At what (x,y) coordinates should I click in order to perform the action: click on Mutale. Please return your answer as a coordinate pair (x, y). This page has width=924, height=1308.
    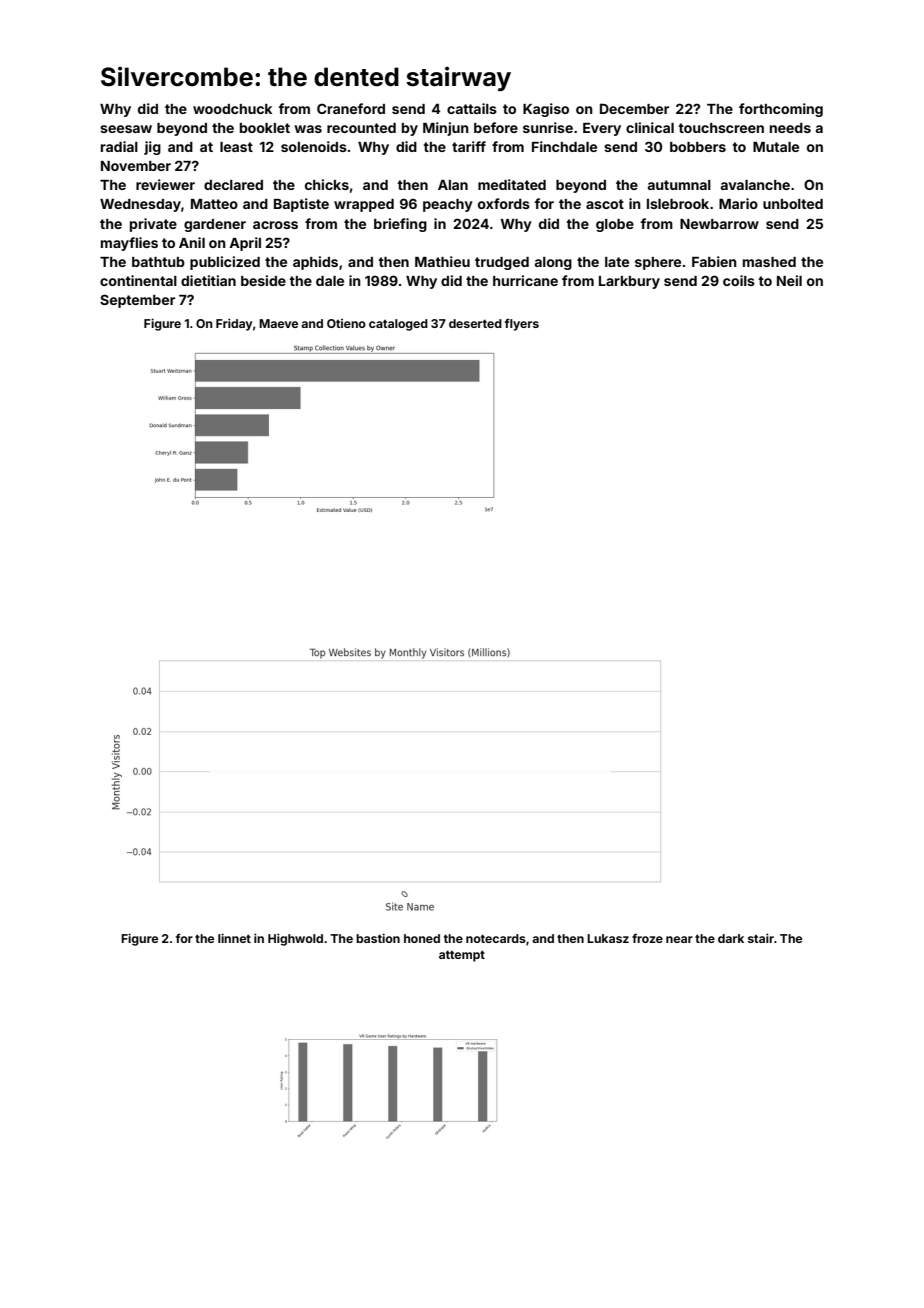
    Looking at the image, I should click on (776, 147).
